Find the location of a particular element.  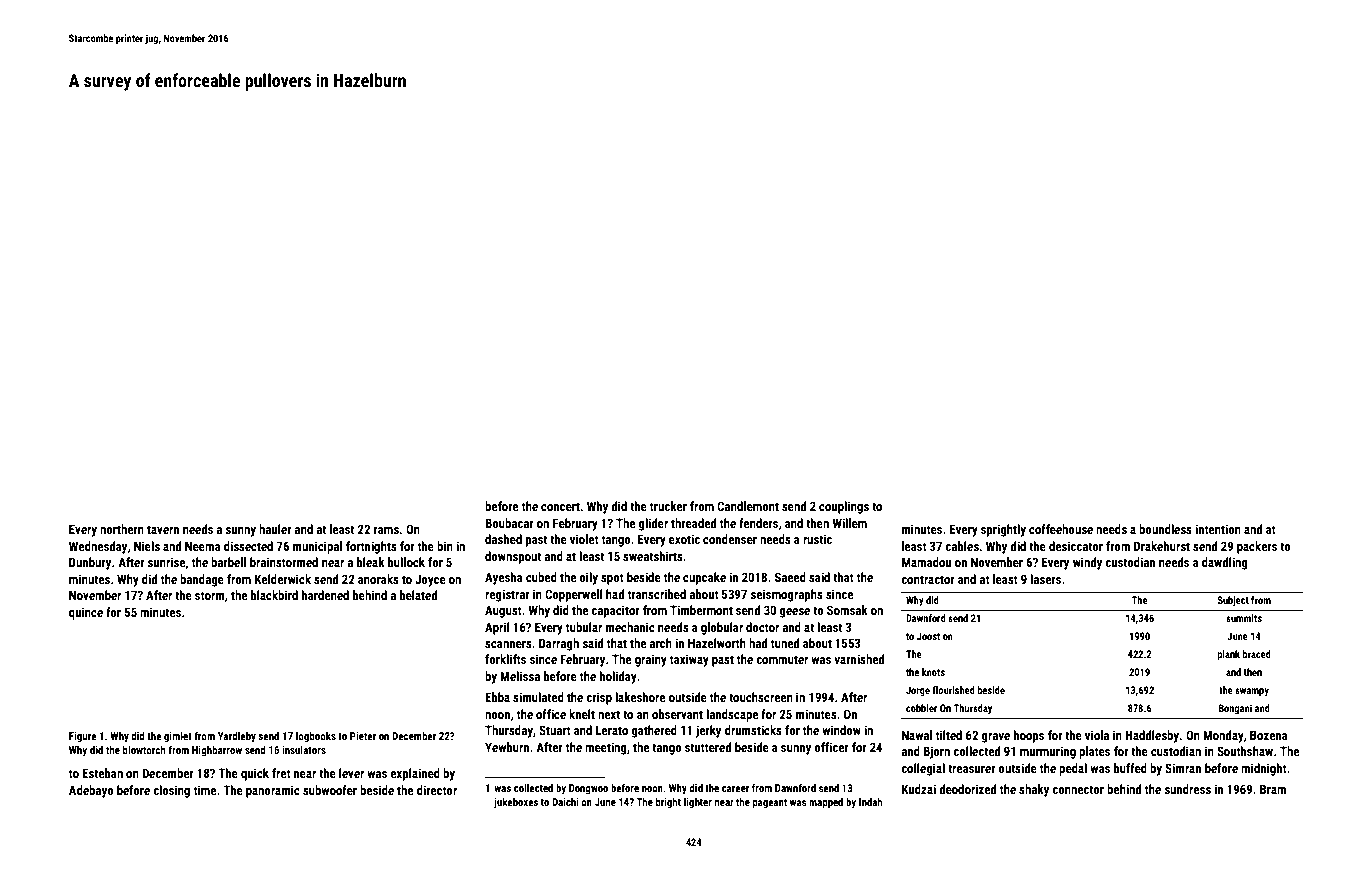

closing is located at coordinates (171, 791).
